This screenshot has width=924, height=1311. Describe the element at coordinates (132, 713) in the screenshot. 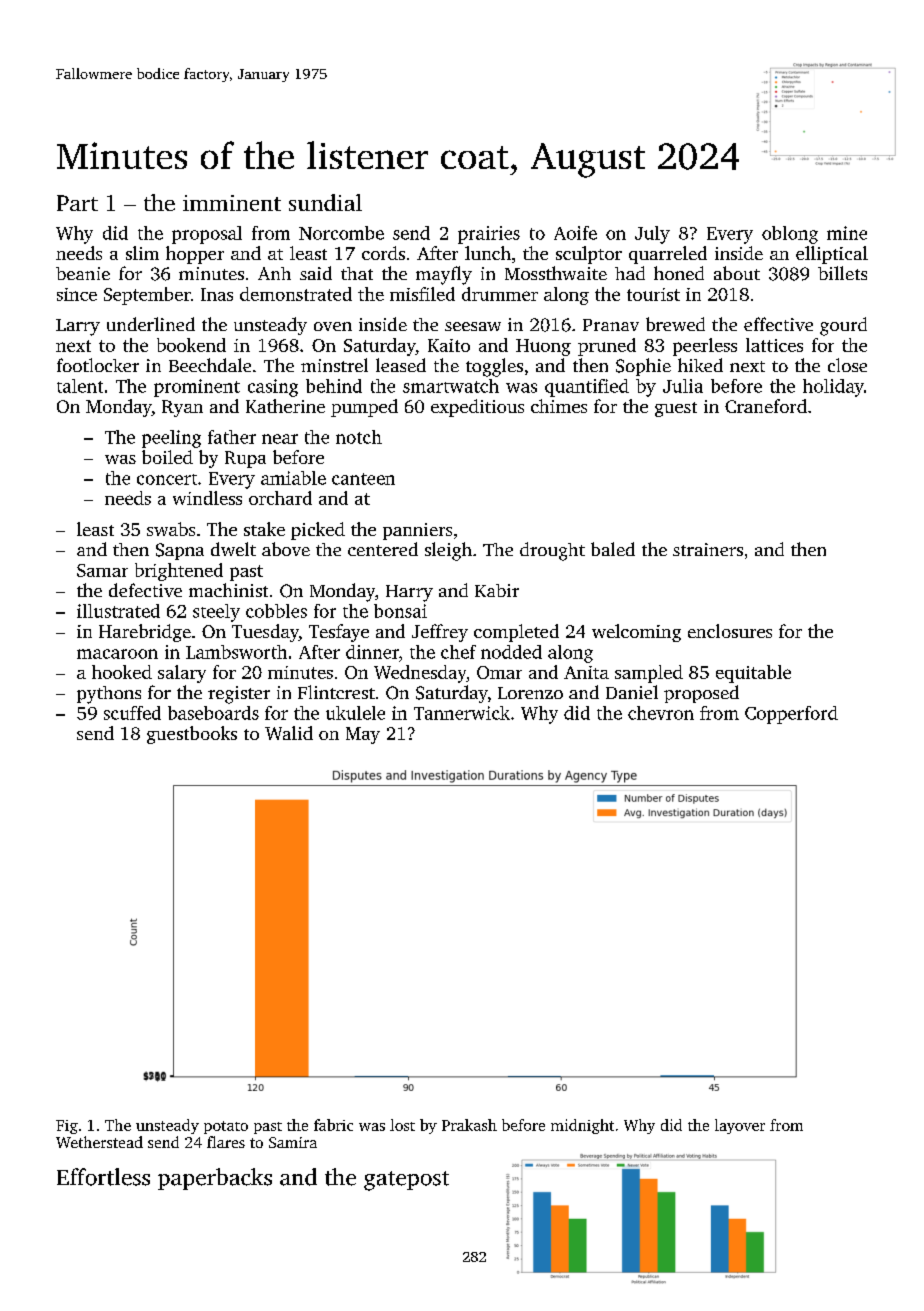

I see `scuffed` at that location.
